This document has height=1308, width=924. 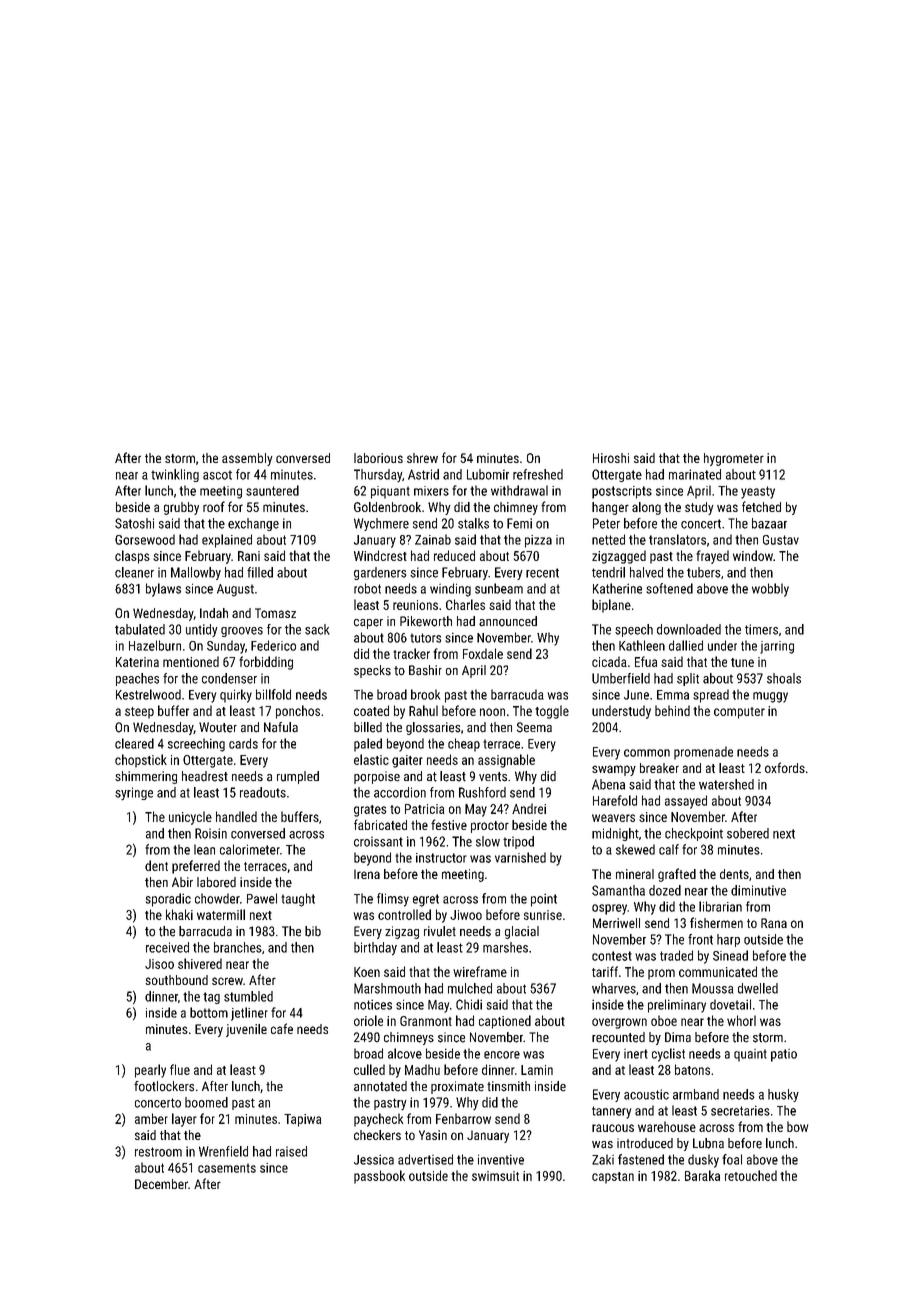 I want to click on sunbeam, so click(x=499, y=588).
